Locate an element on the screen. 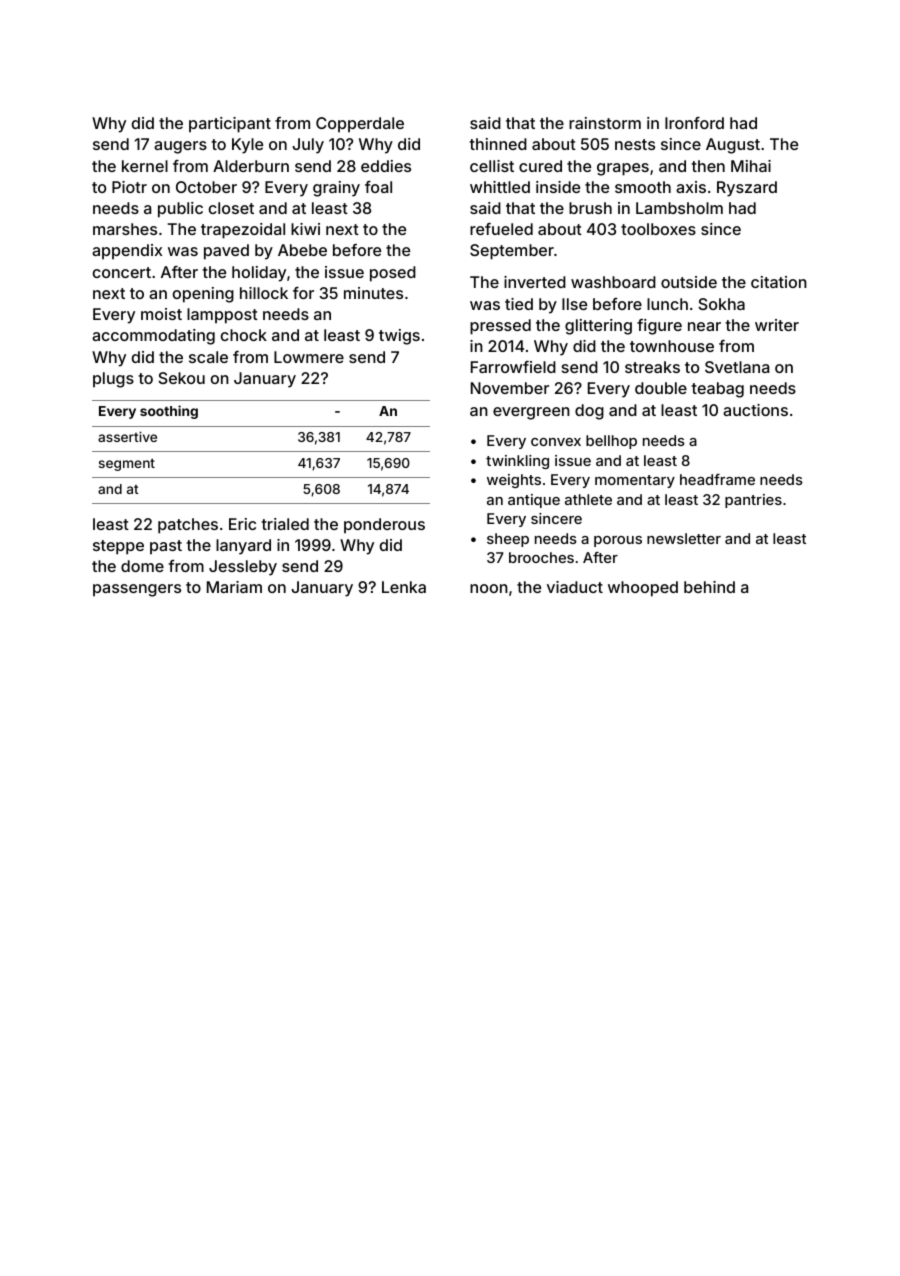  thinned is located at coordinates (498, 144).
